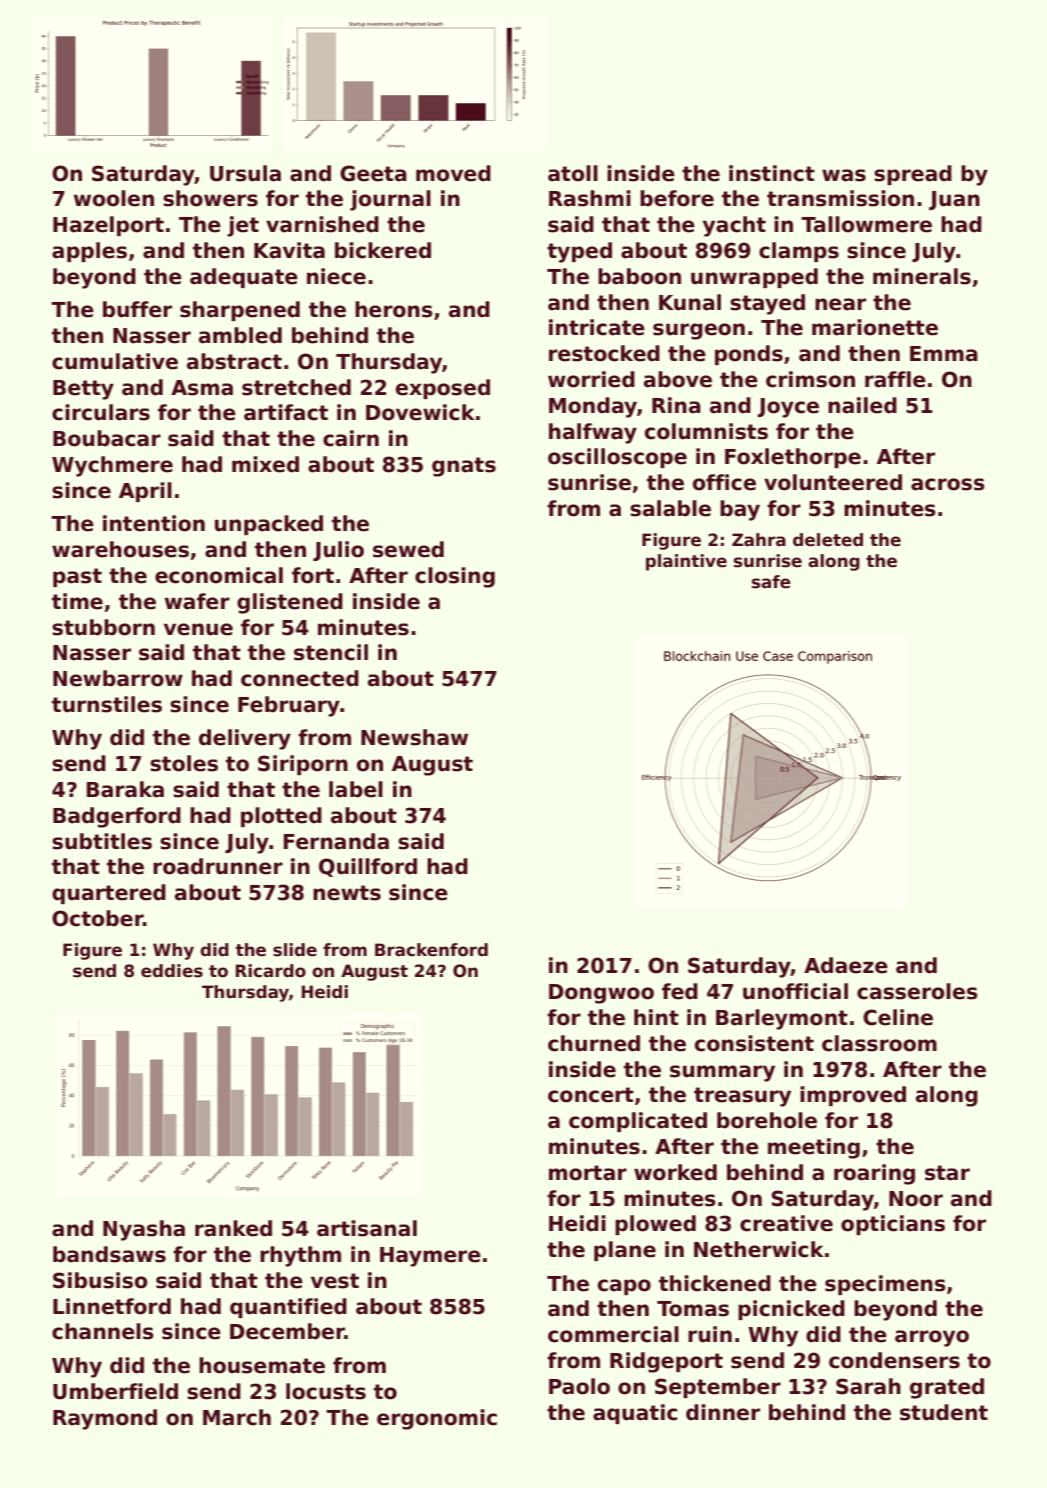  What do you see at coordinates (594, 1043) in the document?
I see `churned` at bounding box center [594, 1043].
